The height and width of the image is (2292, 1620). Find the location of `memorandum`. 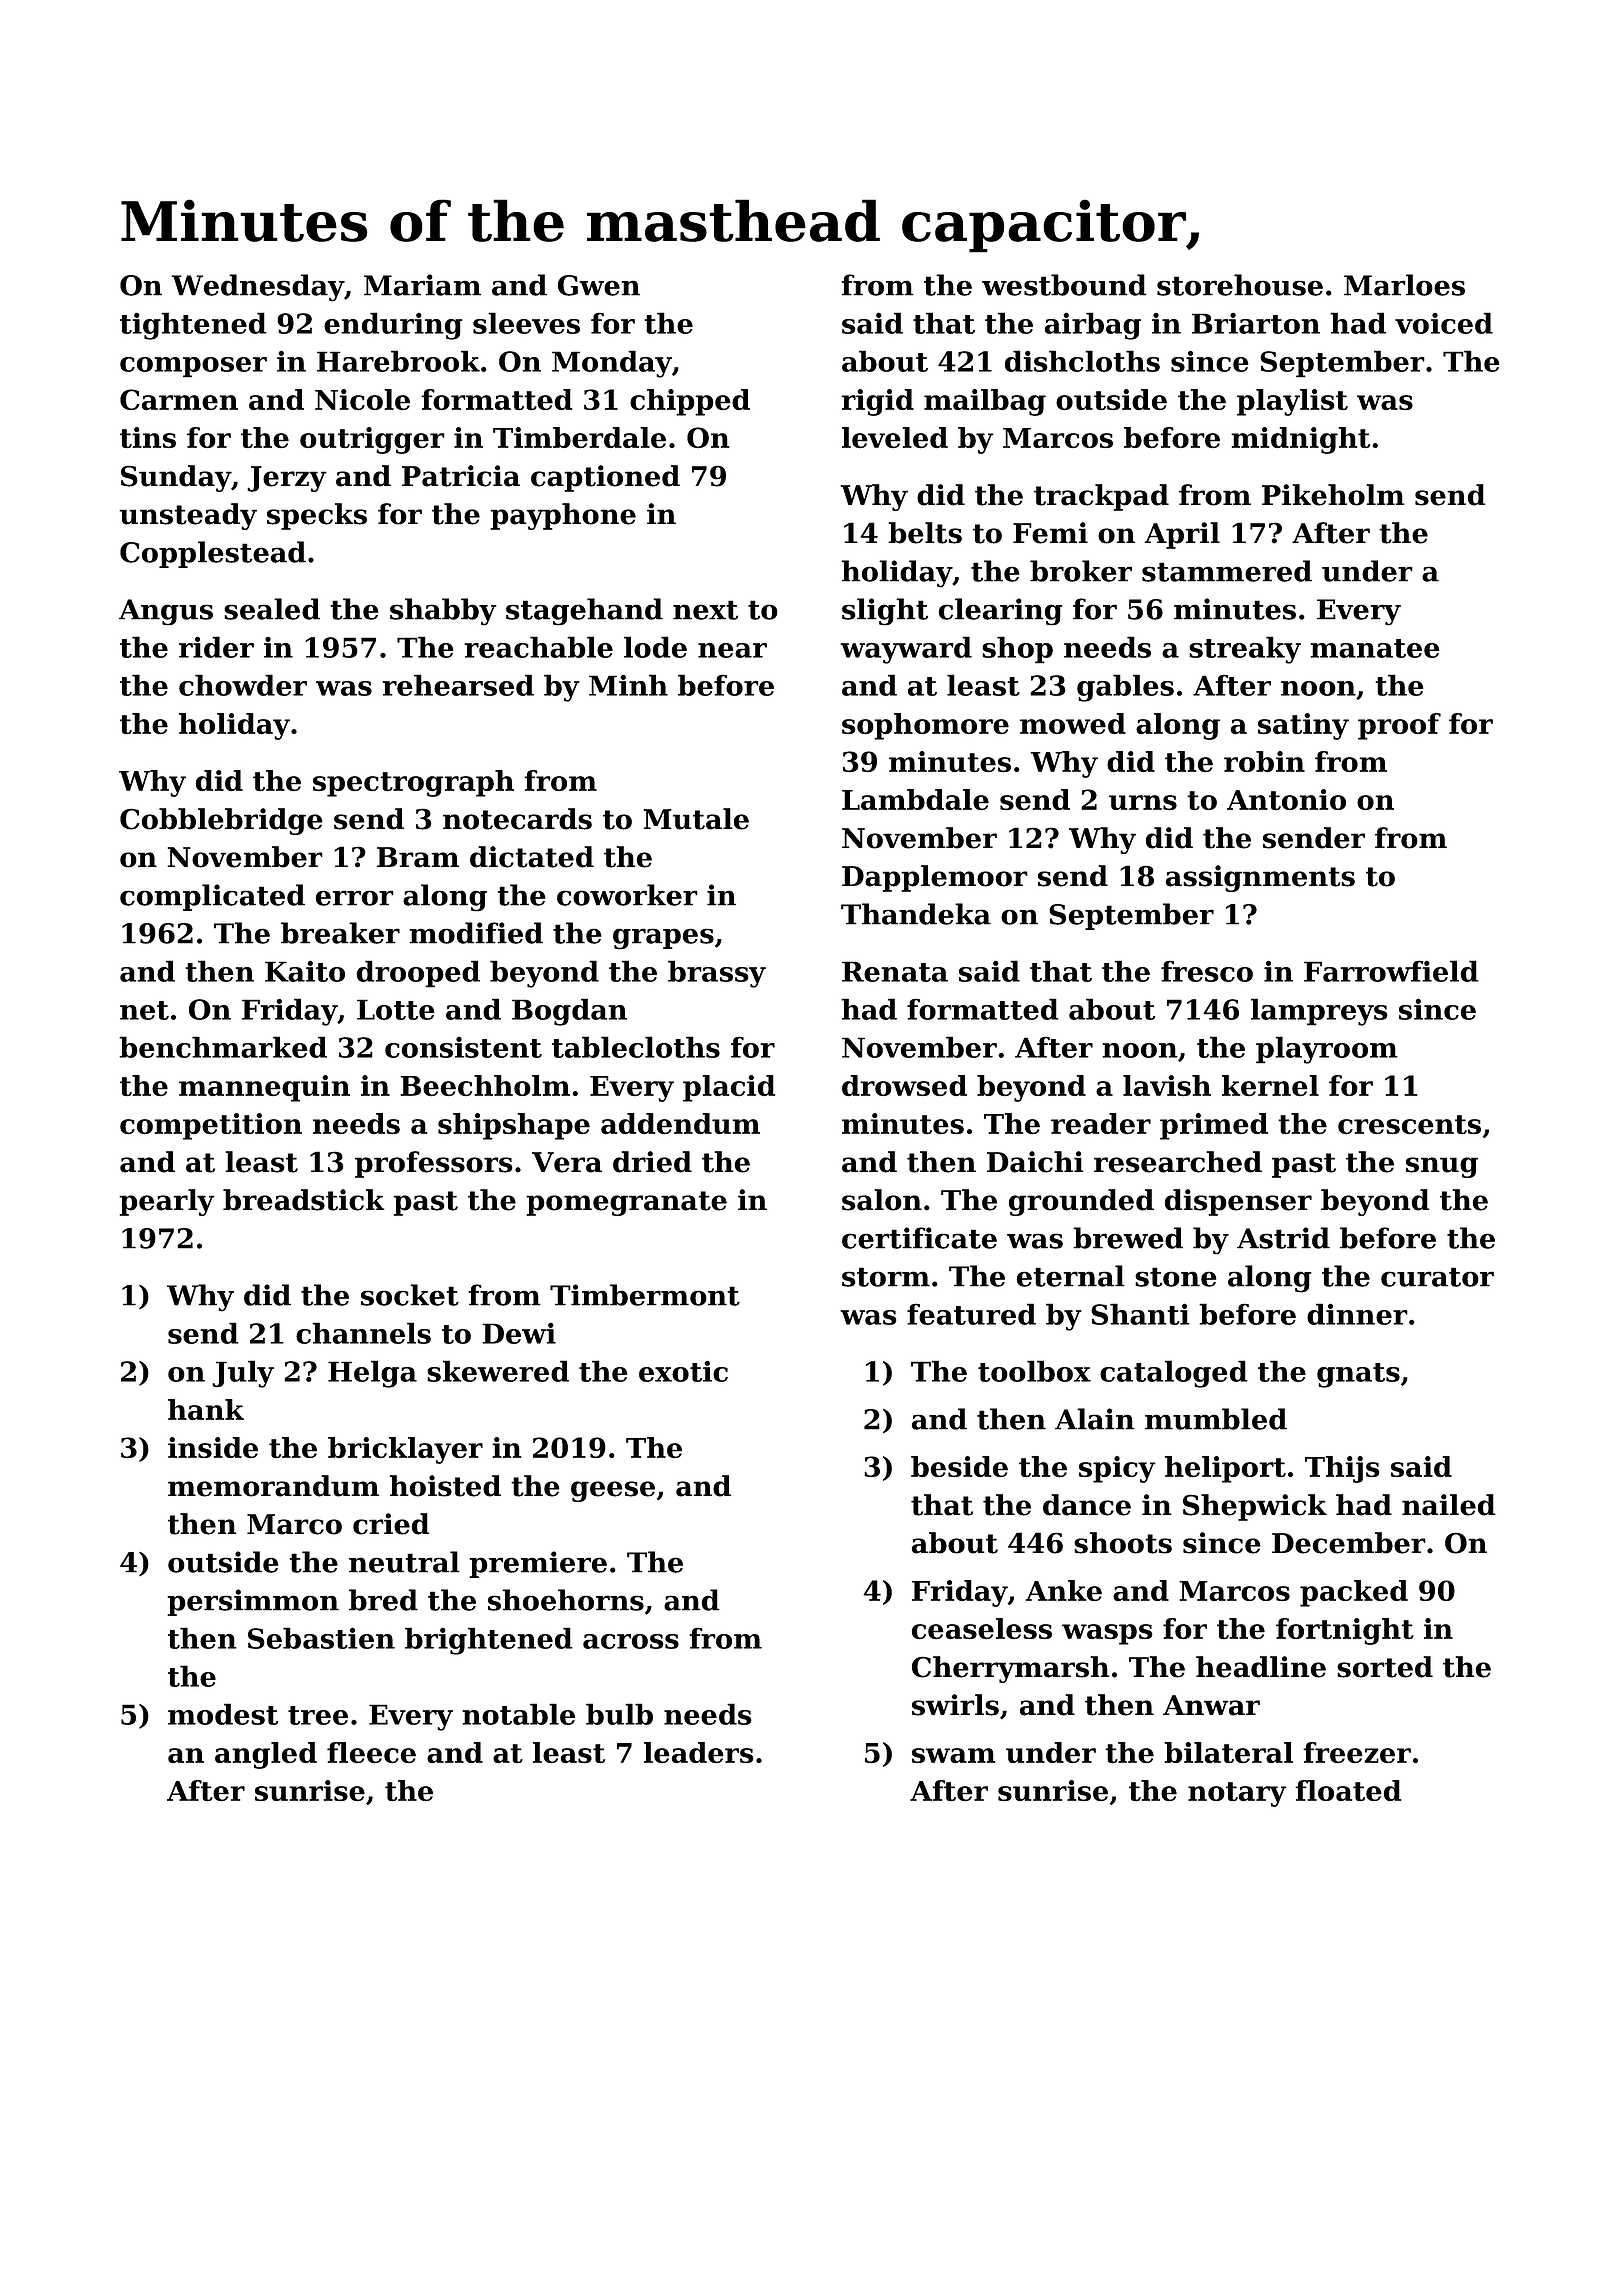

memorandum is located at coordinates (273, 1486).
